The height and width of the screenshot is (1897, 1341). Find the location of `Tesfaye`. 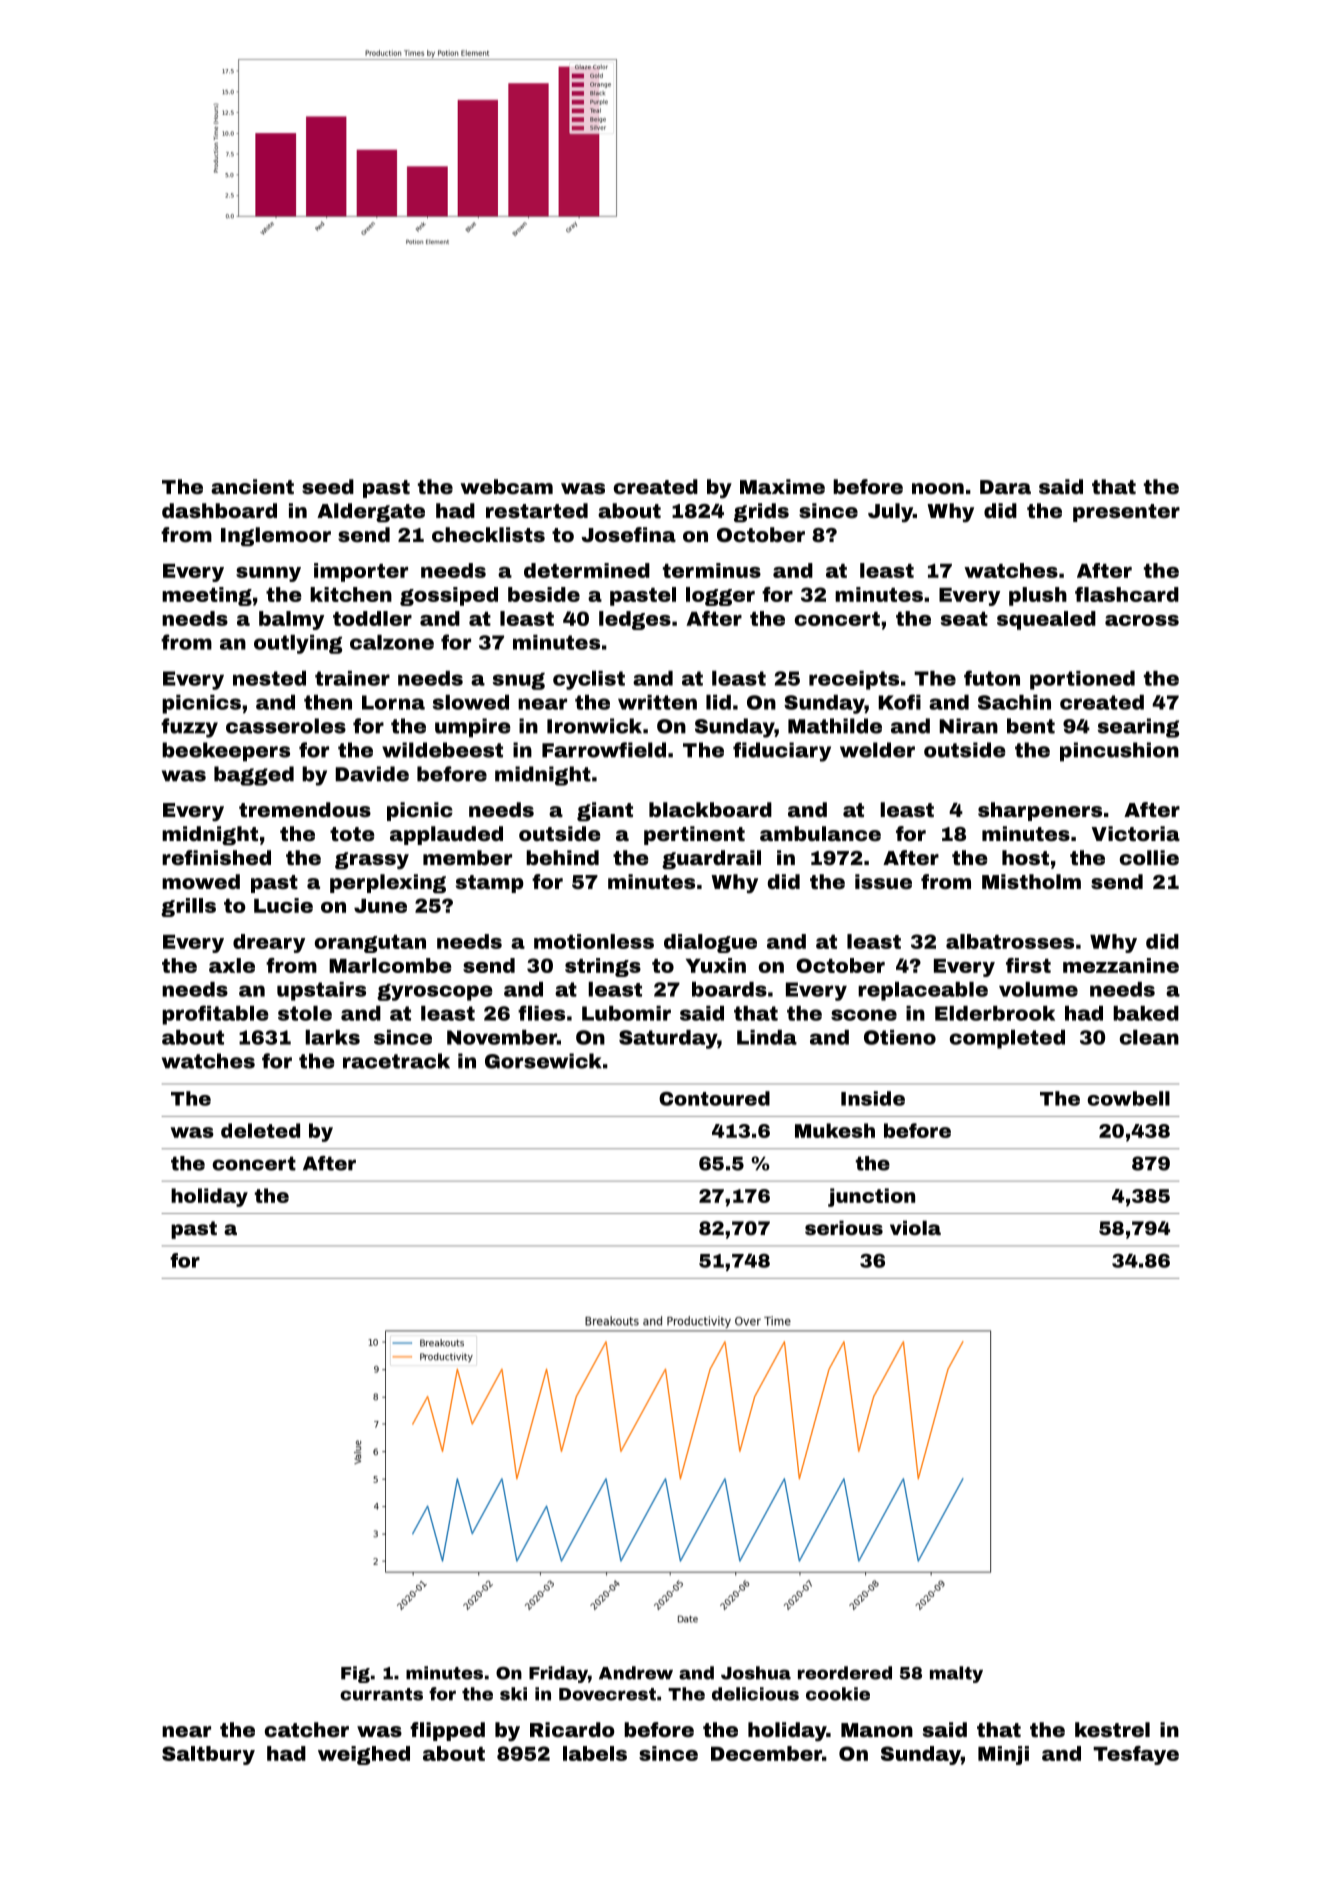

Tesfaye is located at coordinates (1136, 1755).
